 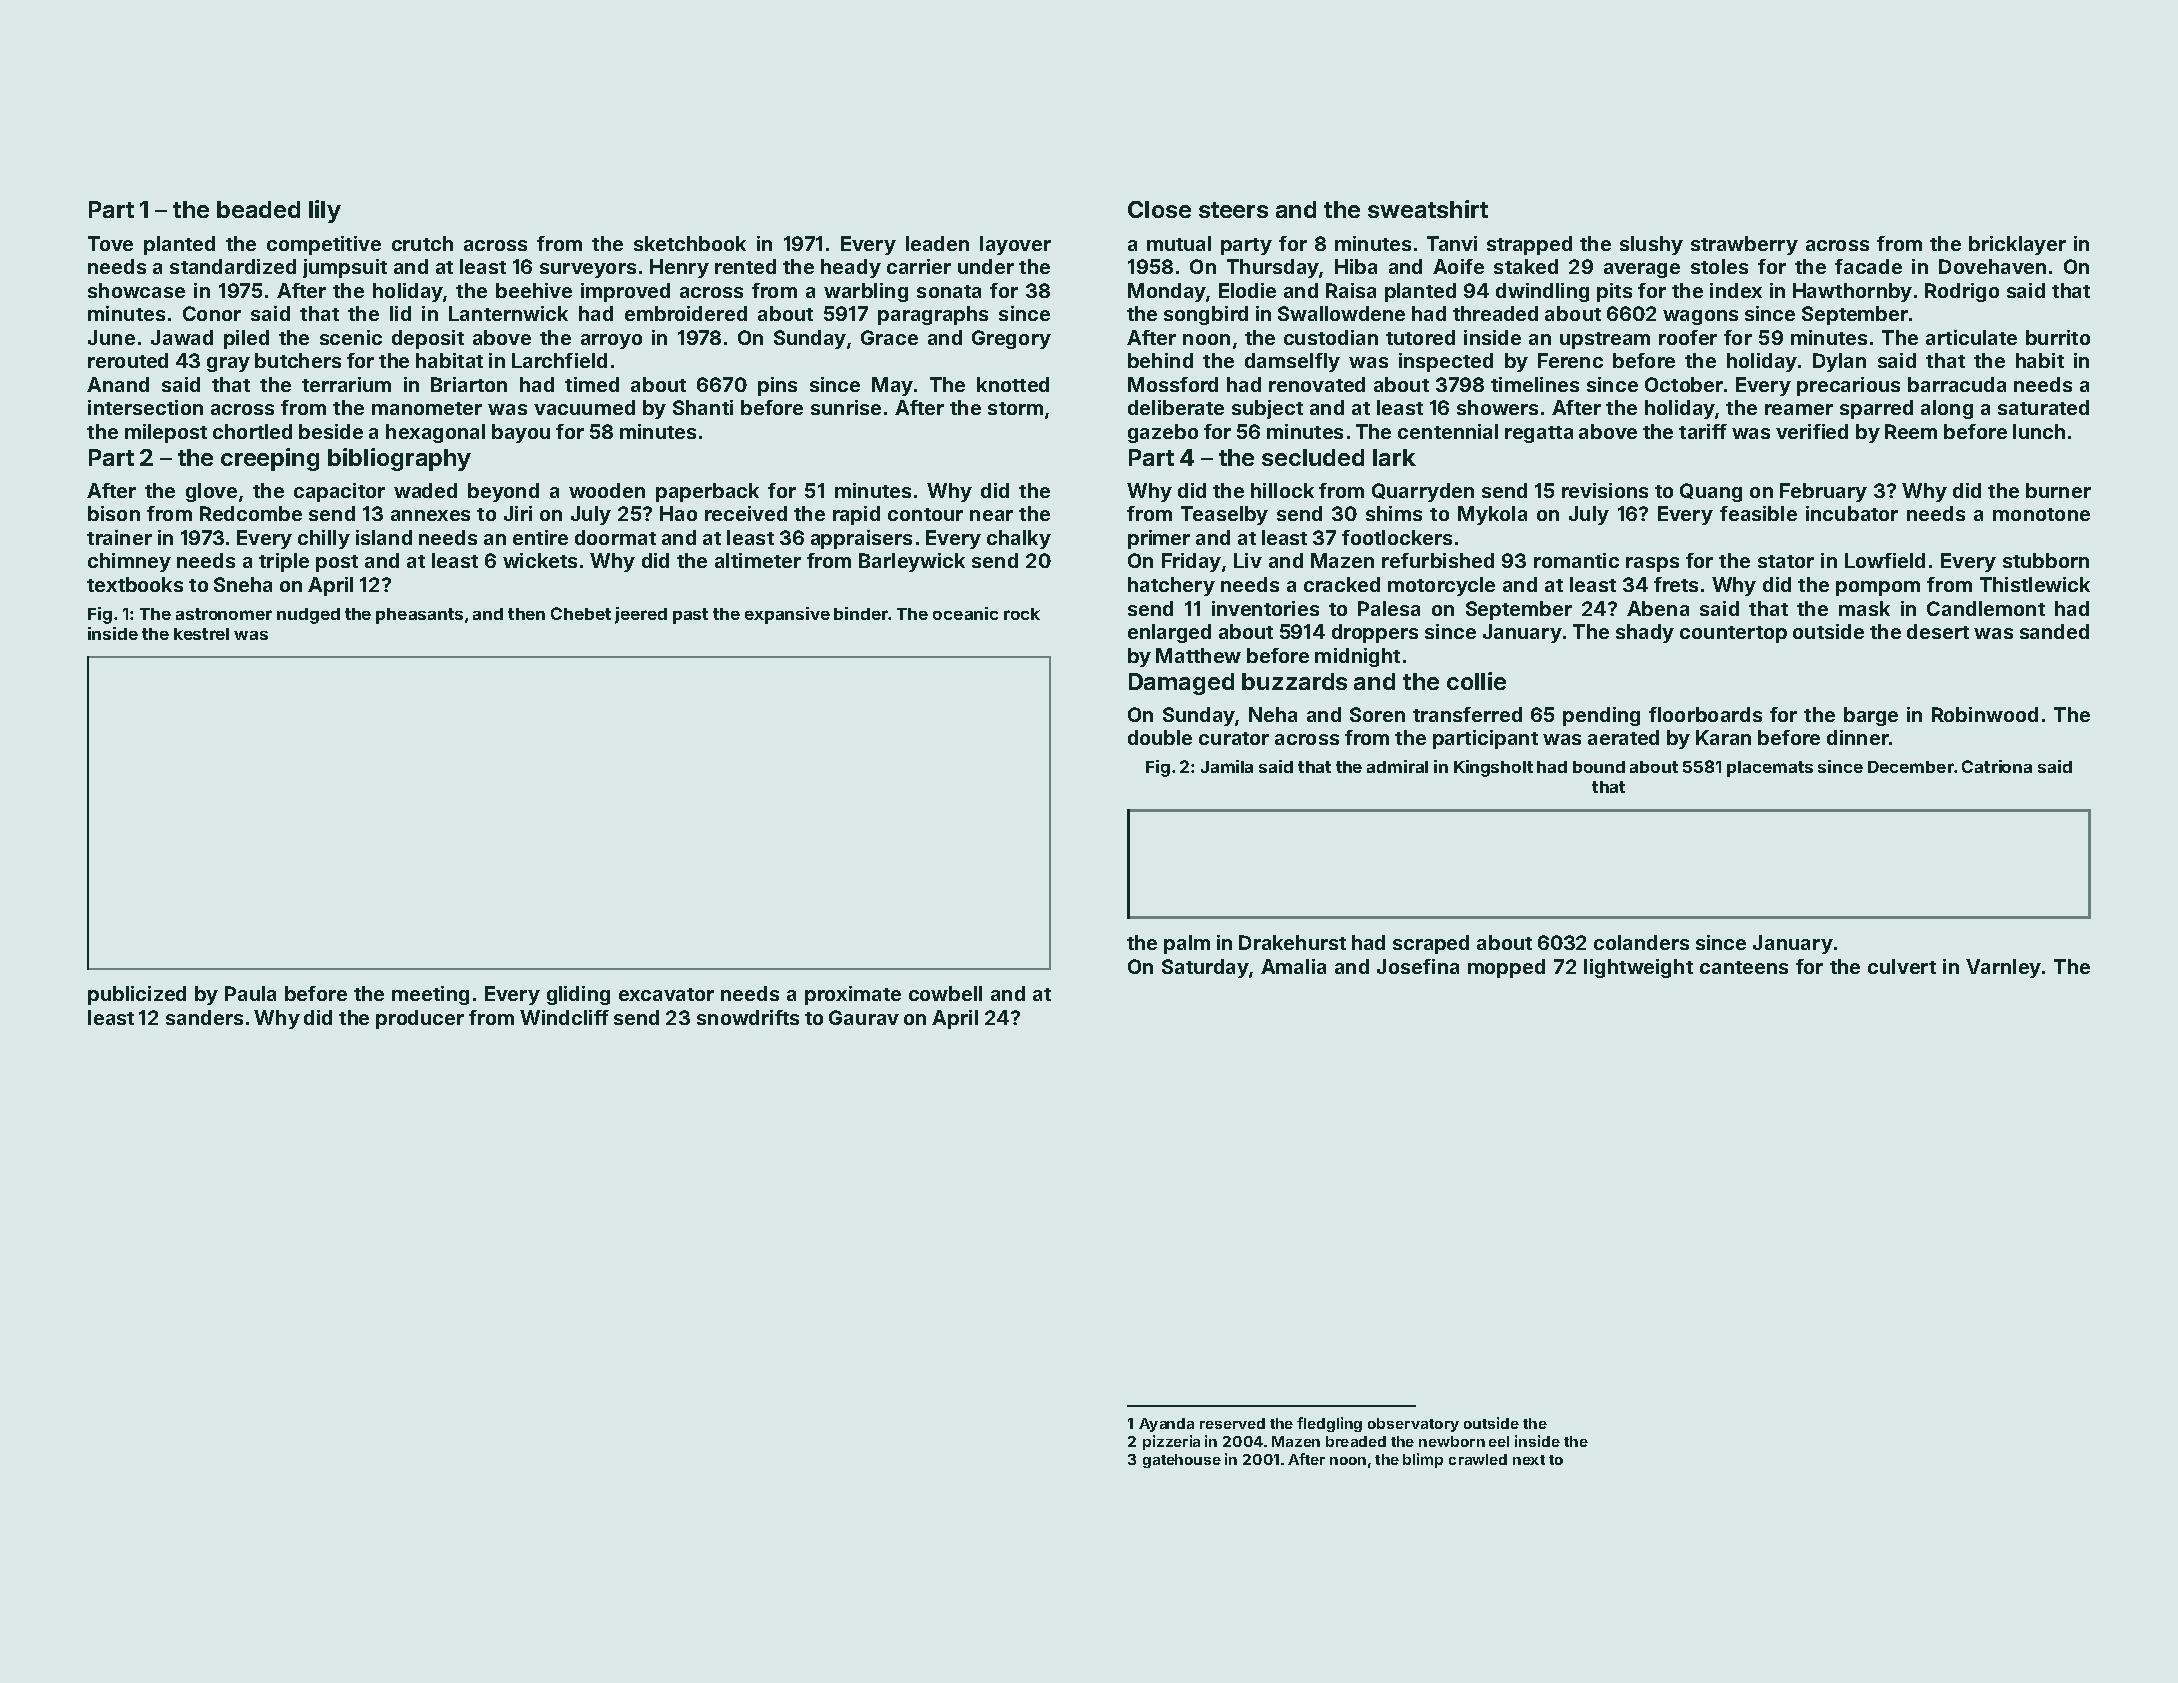 I want to click on lightweight, so click(x=1638, y=968).
